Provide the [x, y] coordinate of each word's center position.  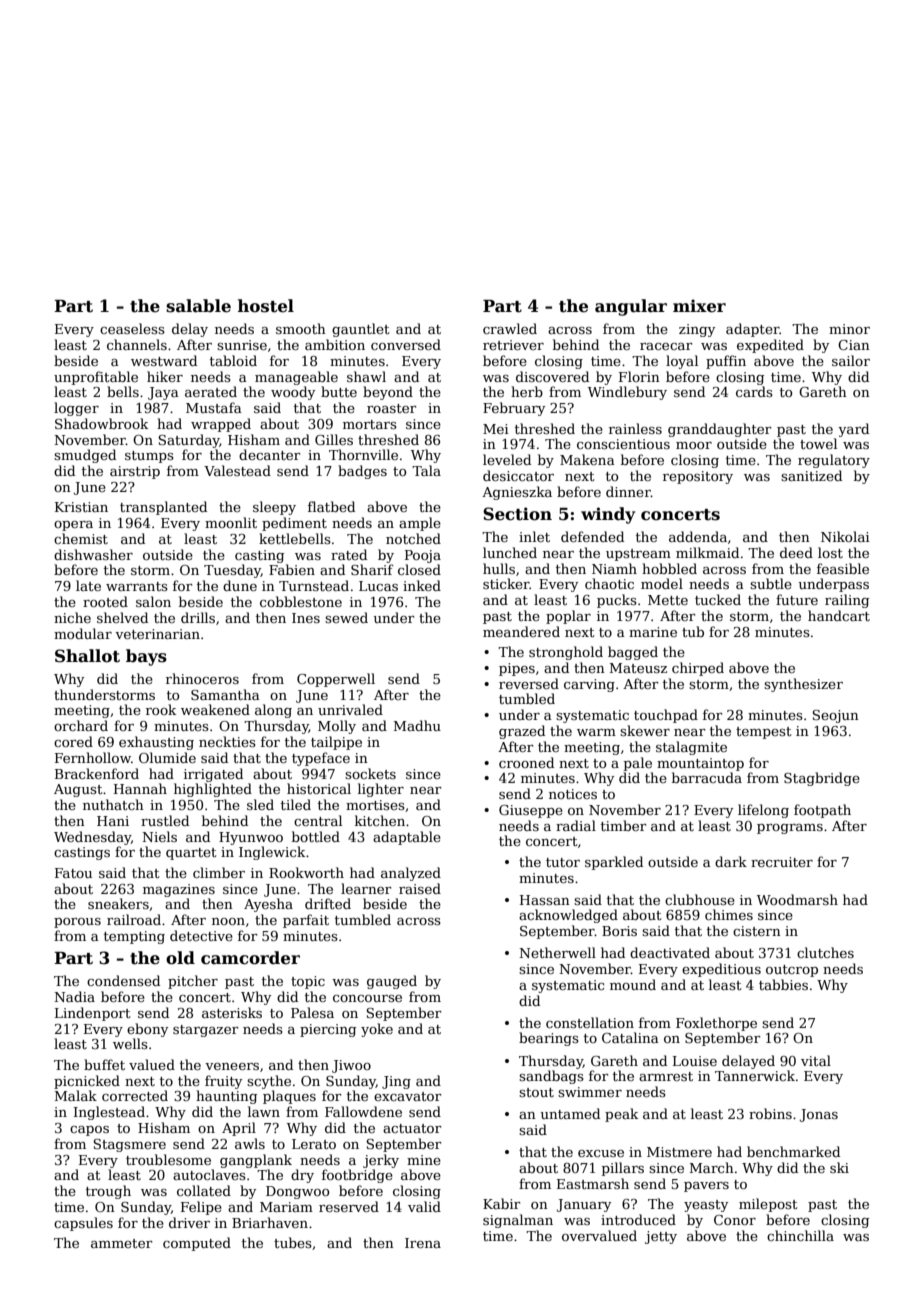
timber [624, 825]
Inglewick [272, 853]
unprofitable [96, 378]
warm [596, 732]
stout [536, 1092]
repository [698, 477]
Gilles [334, 439]
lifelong [763, 811]
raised [420, 888]
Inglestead [109, 1113]
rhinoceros [202, 678]
